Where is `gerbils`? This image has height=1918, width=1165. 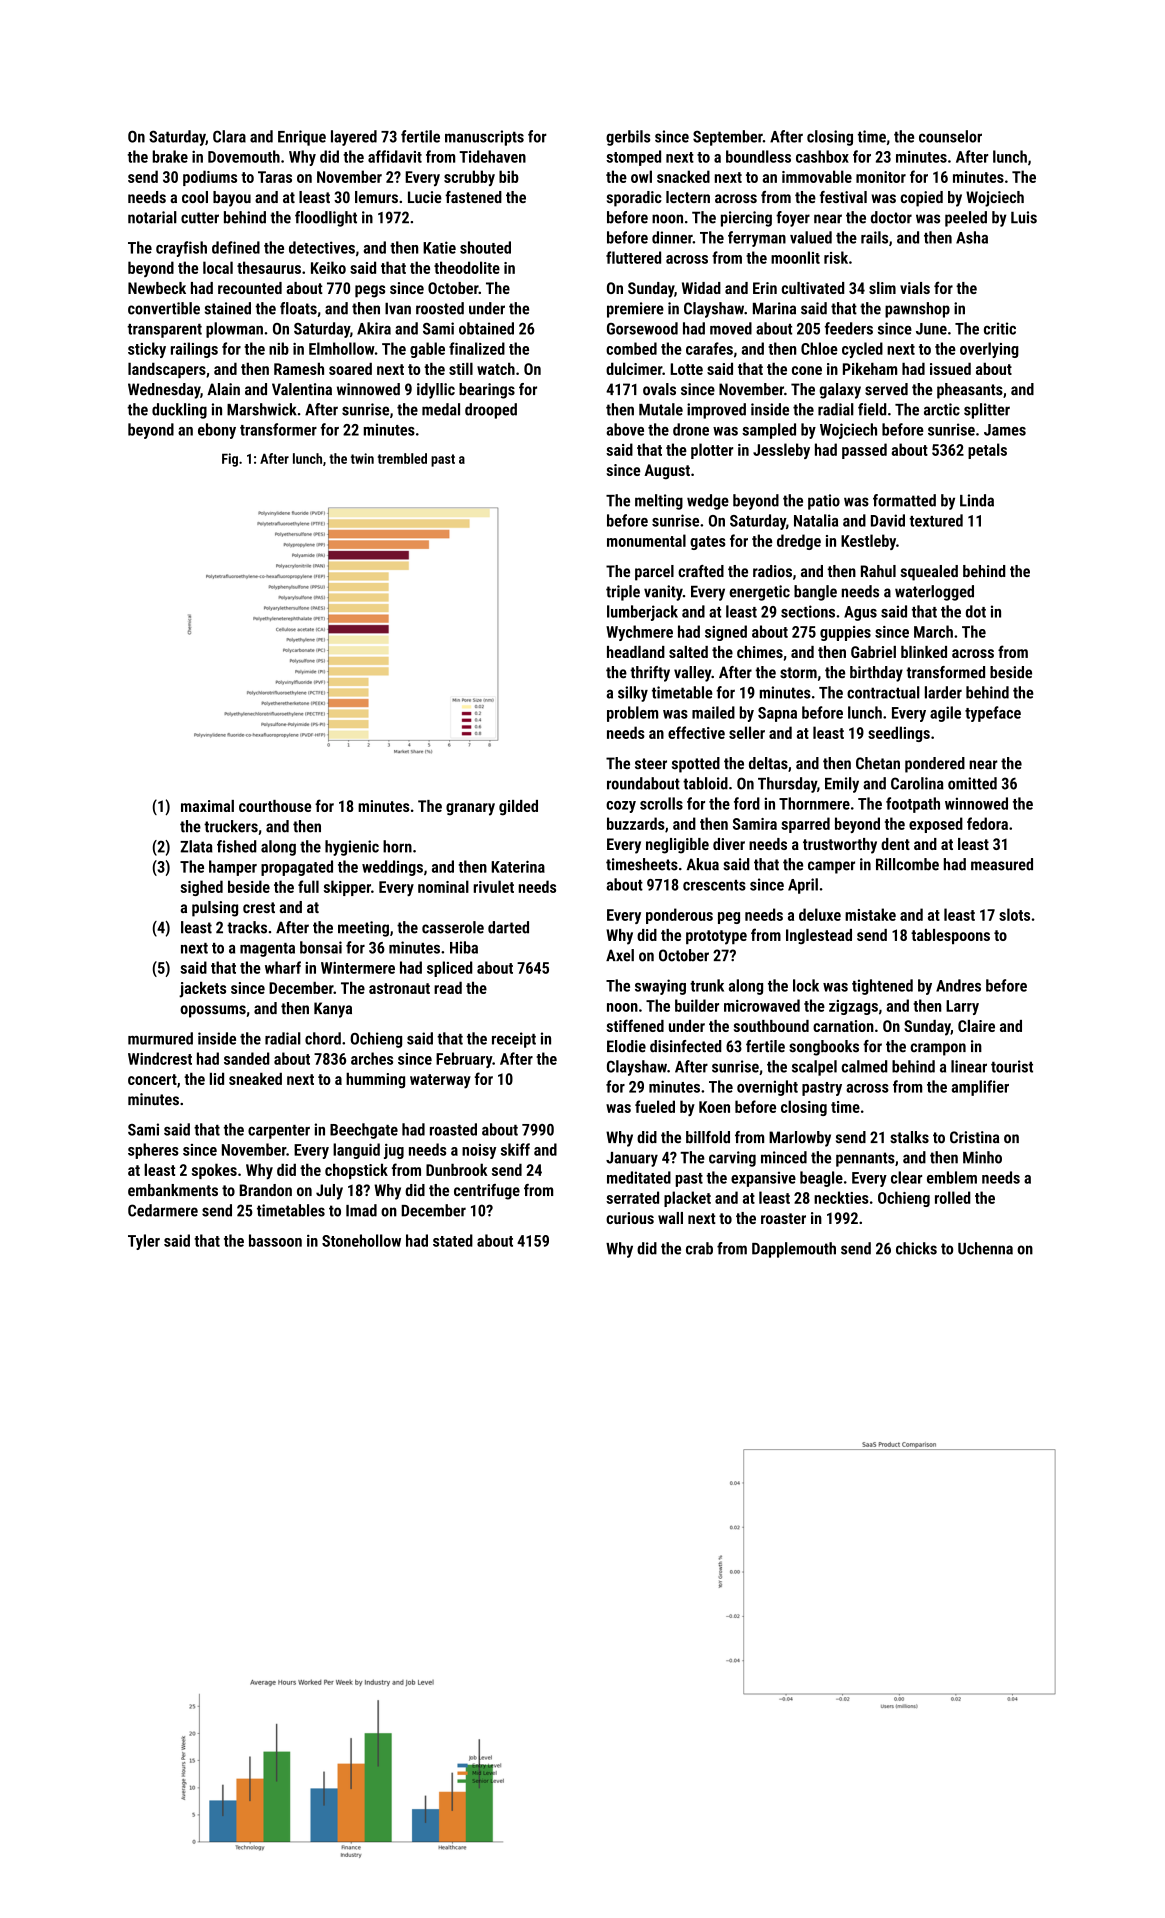 gerbils is located at coordinates (628, 138).
